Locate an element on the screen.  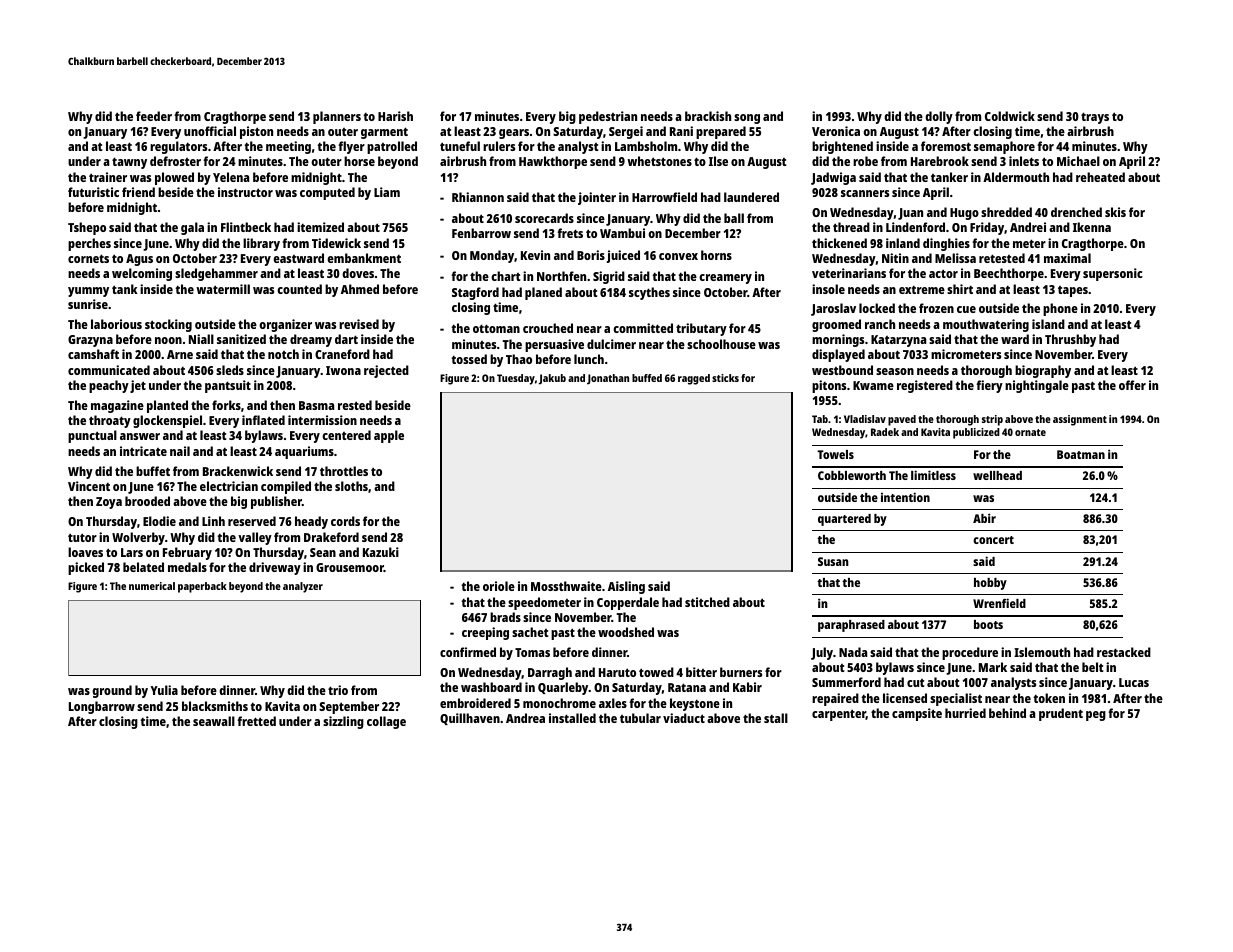
trio is located at coordinates (338, 690).
